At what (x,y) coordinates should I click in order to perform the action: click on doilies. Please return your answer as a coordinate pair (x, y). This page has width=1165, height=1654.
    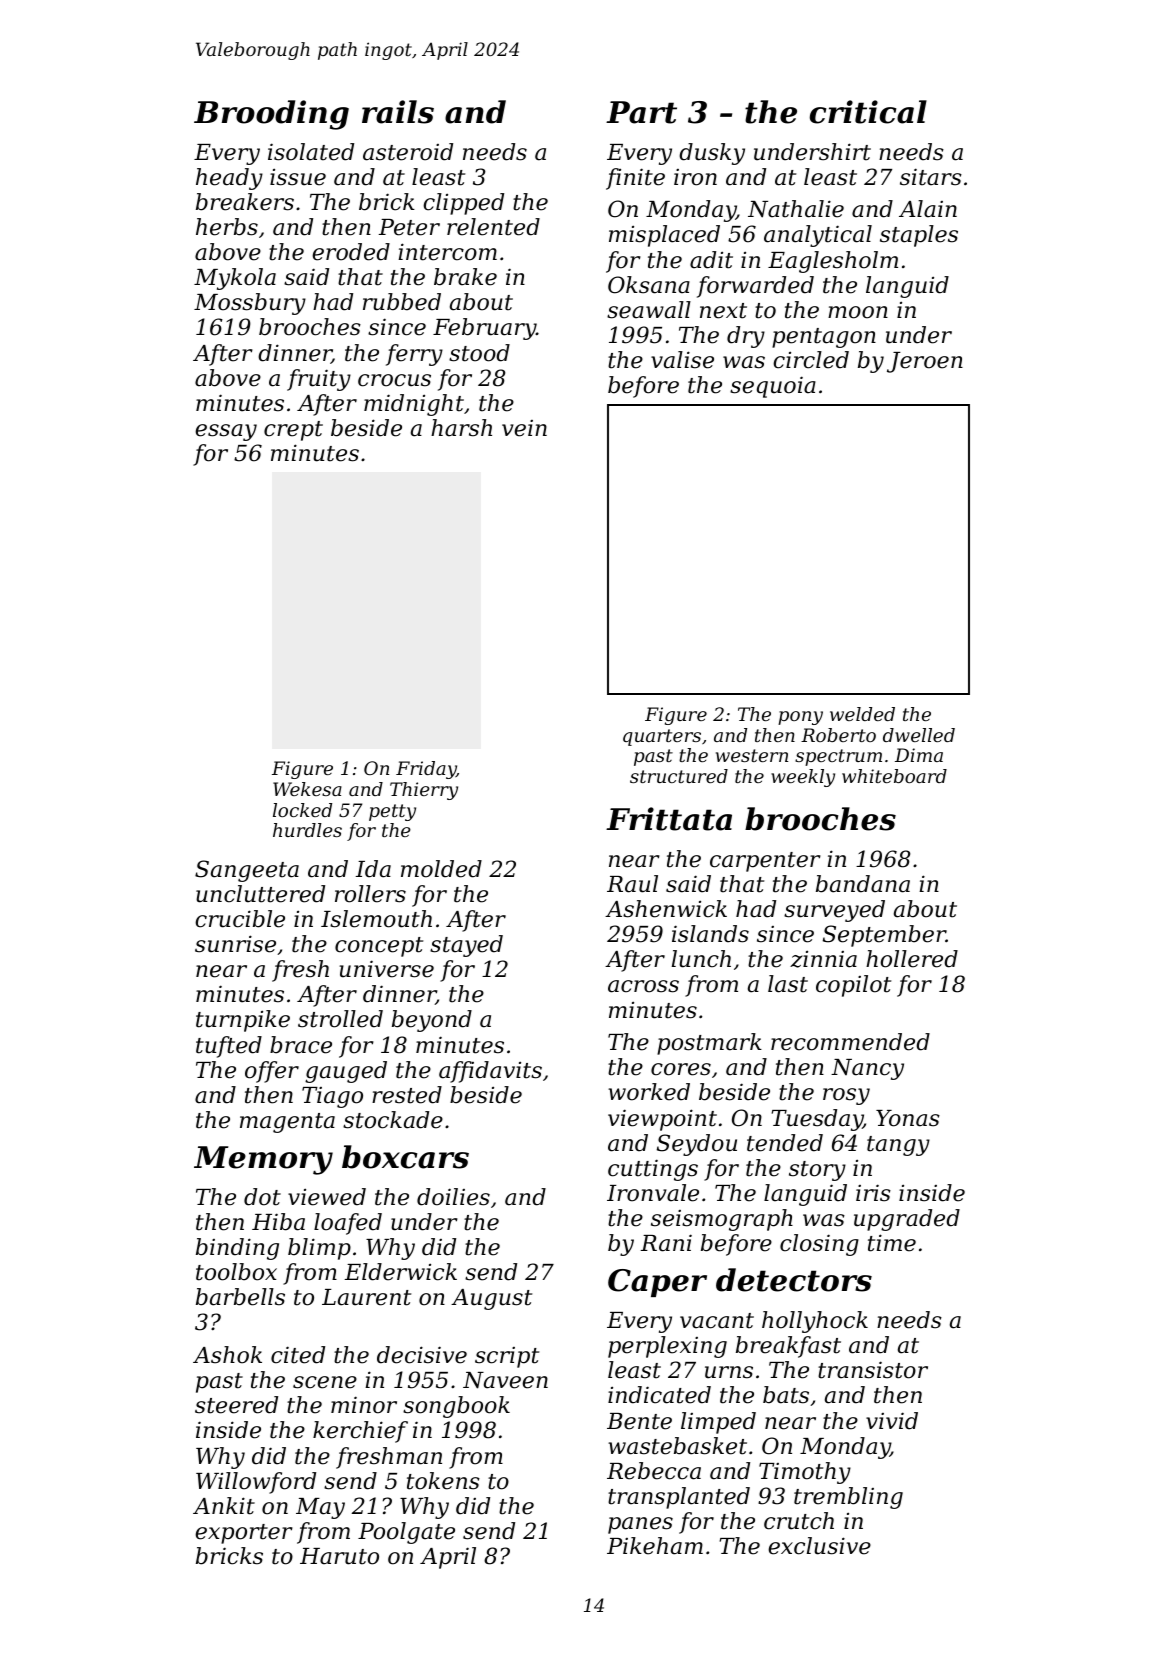
    Looking at the image, I should click on (453, 1197).
